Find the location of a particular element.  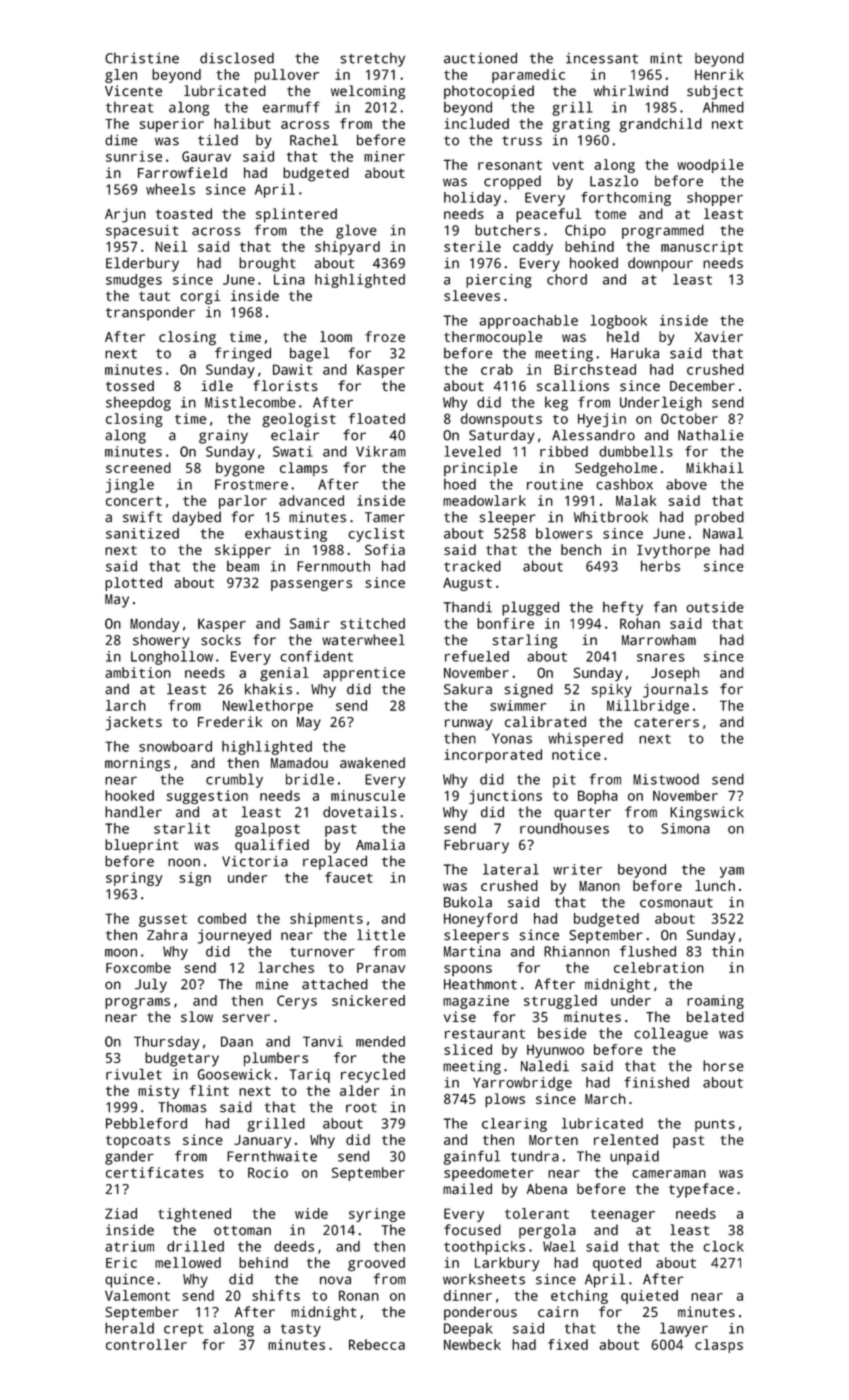

Tamer is located at coordinates (385, 517).
